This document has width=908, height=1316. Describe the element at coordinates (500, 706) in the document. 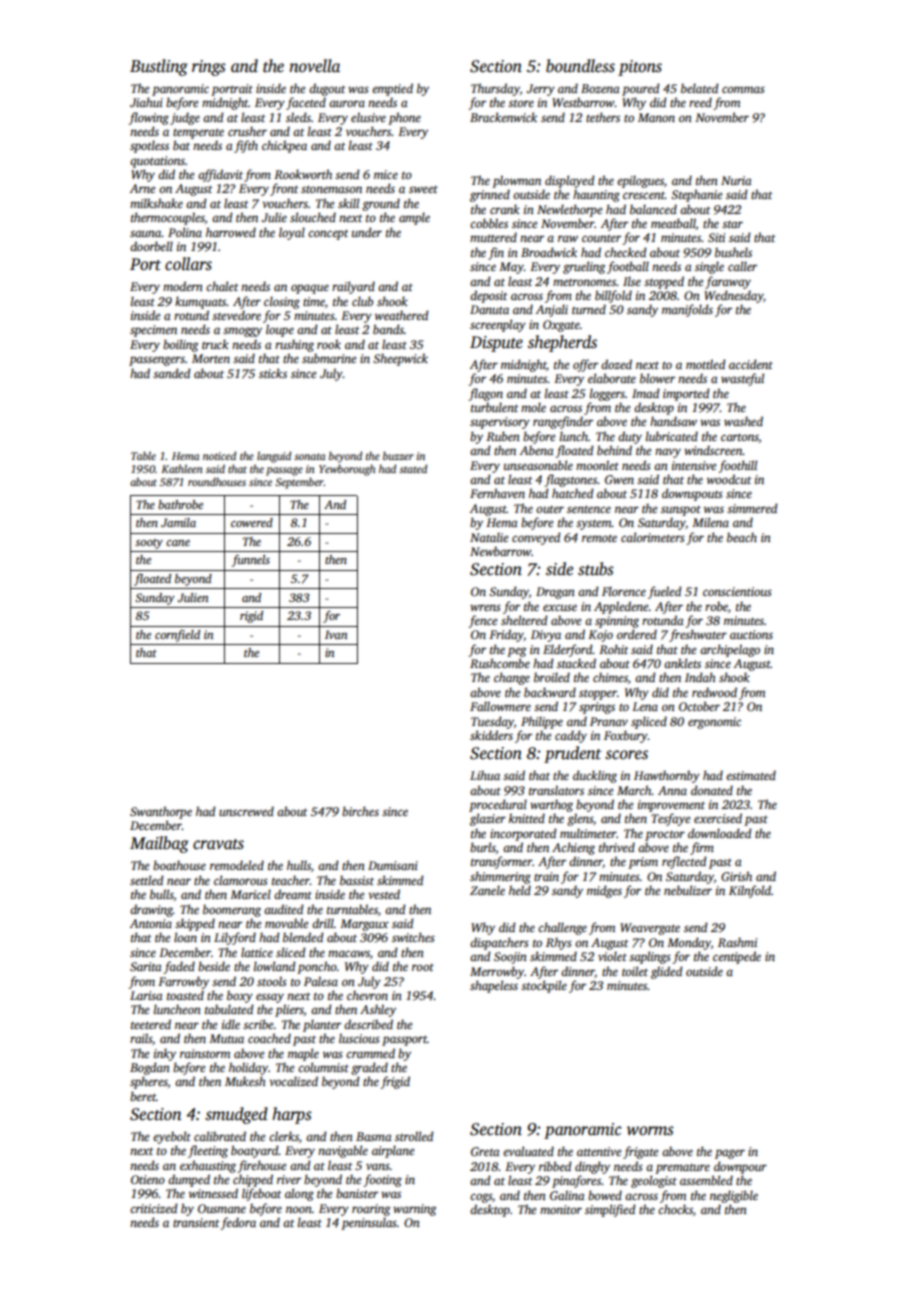

I see `Fallowmere` at that location.
